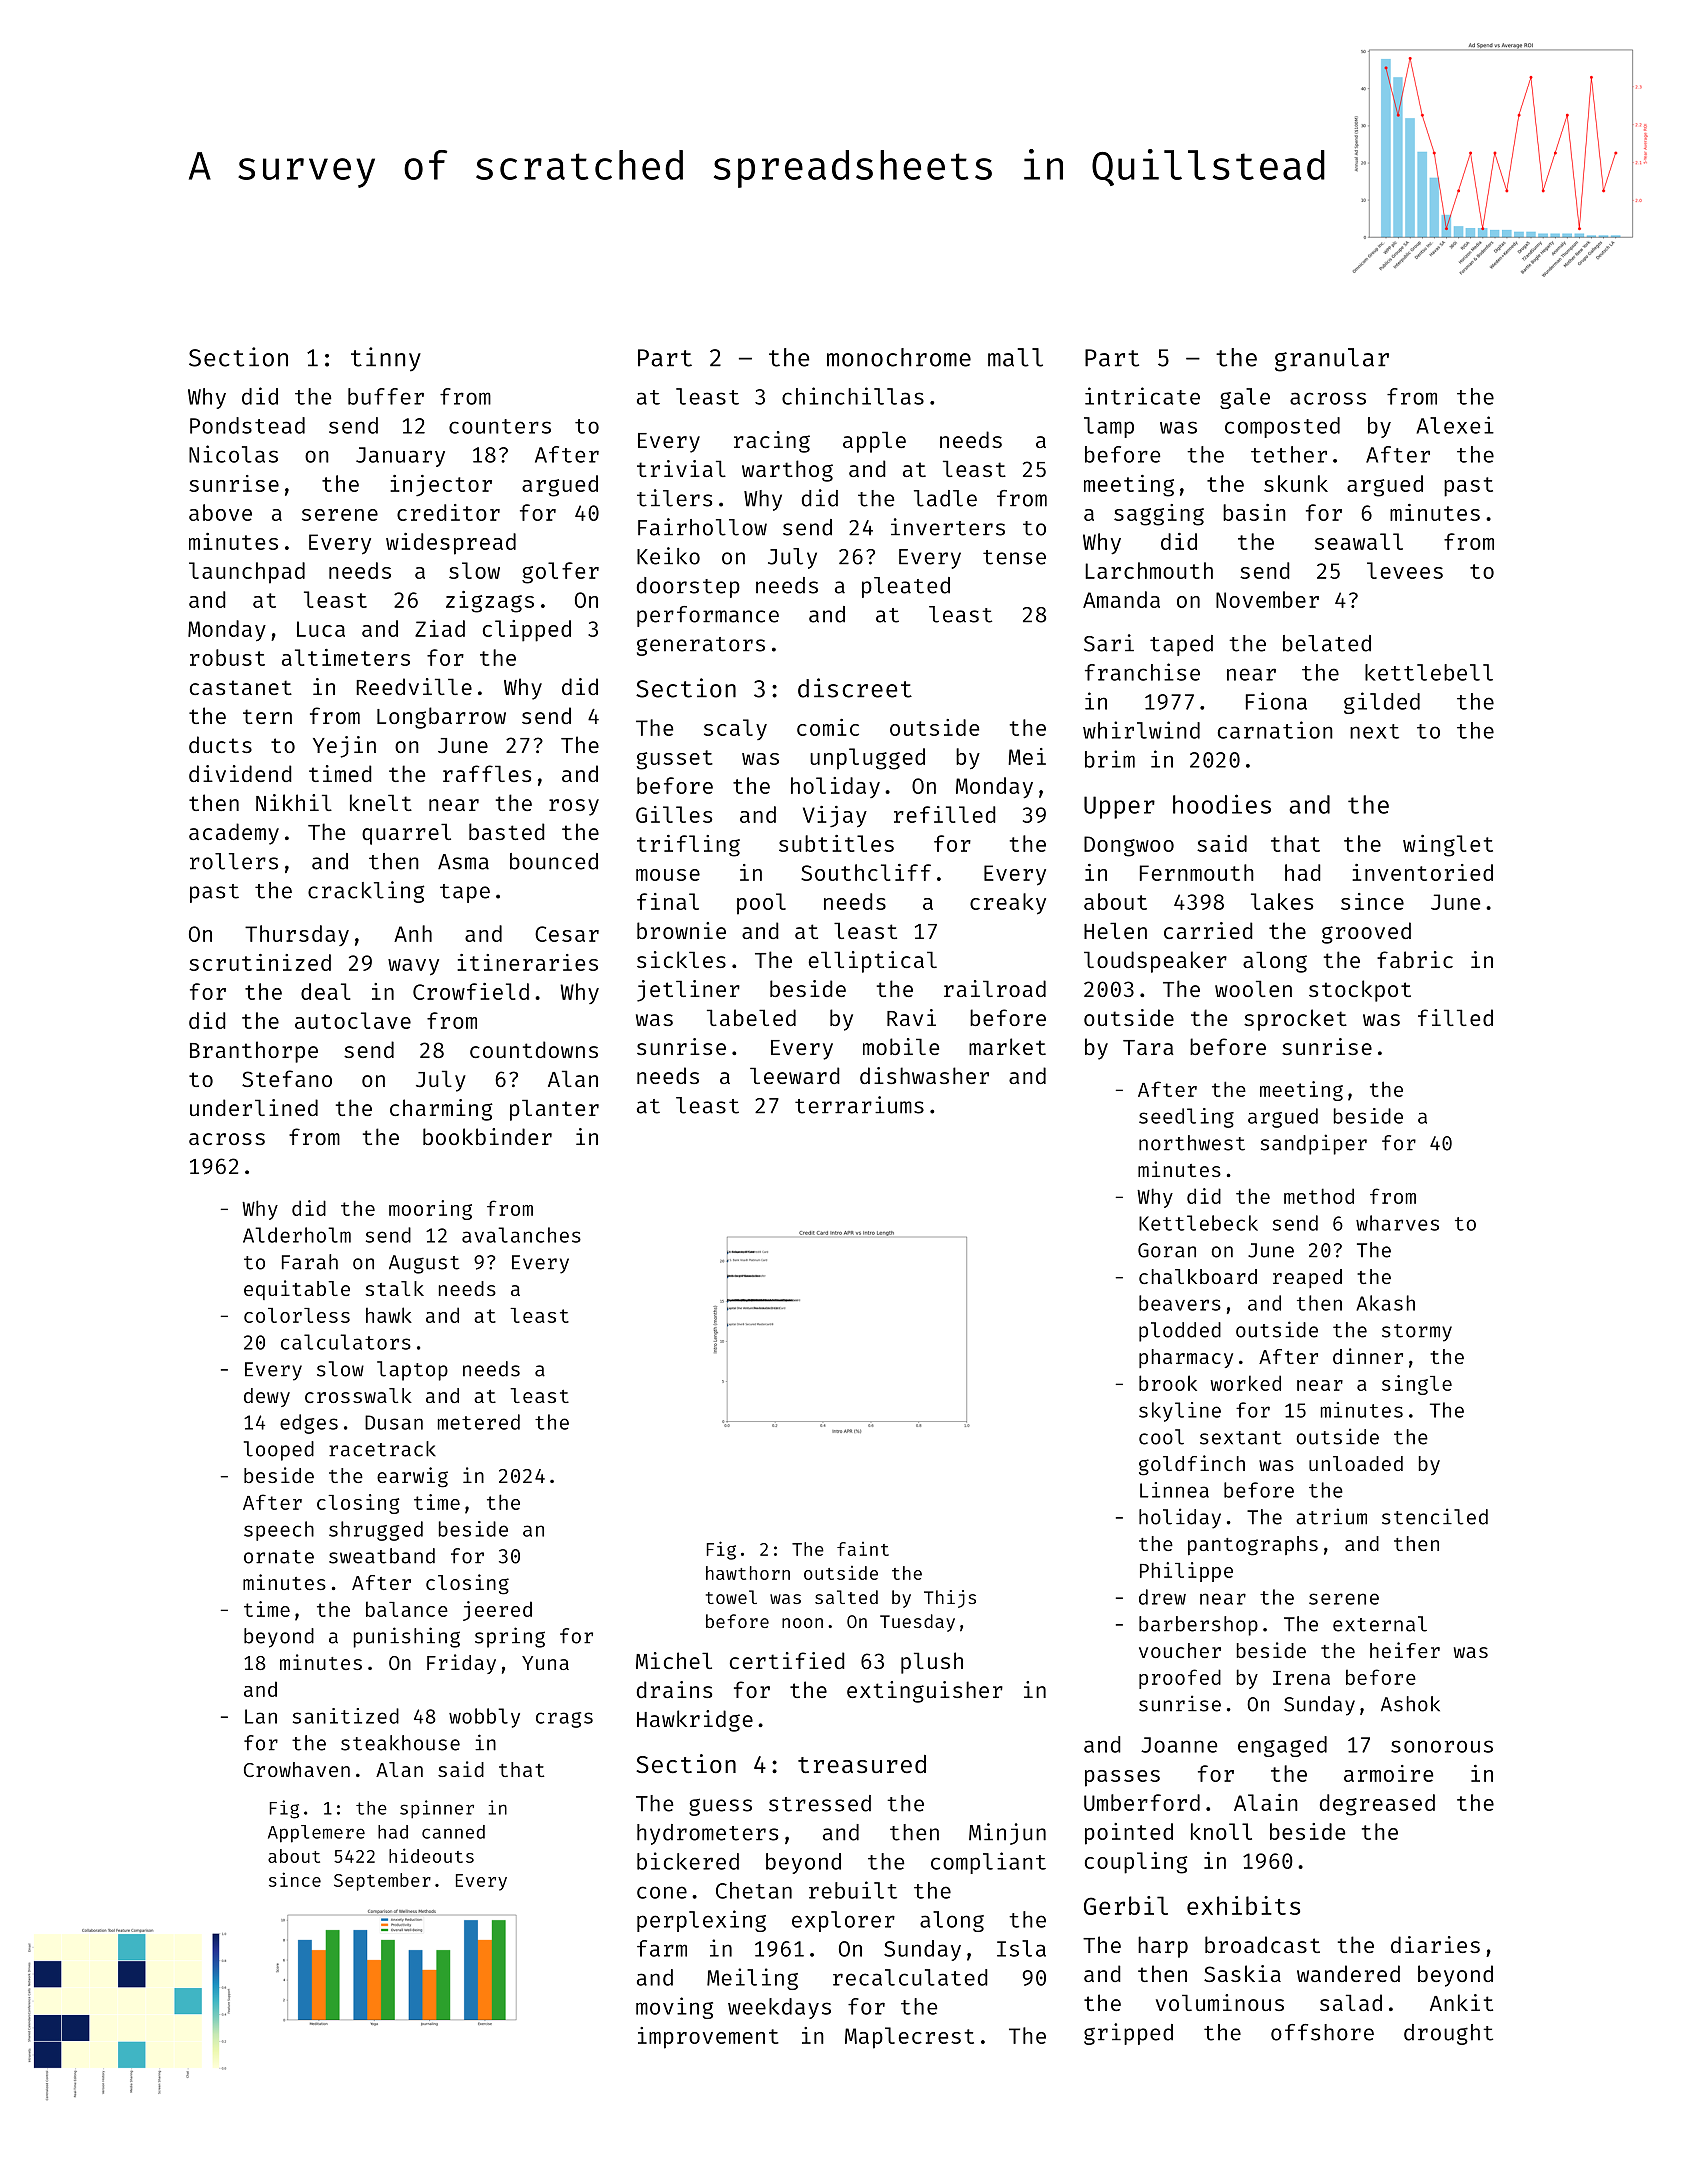  What do you see at coordinates (675, 760) in the image?
I see `gusset` at bounding box center [675, 760].
